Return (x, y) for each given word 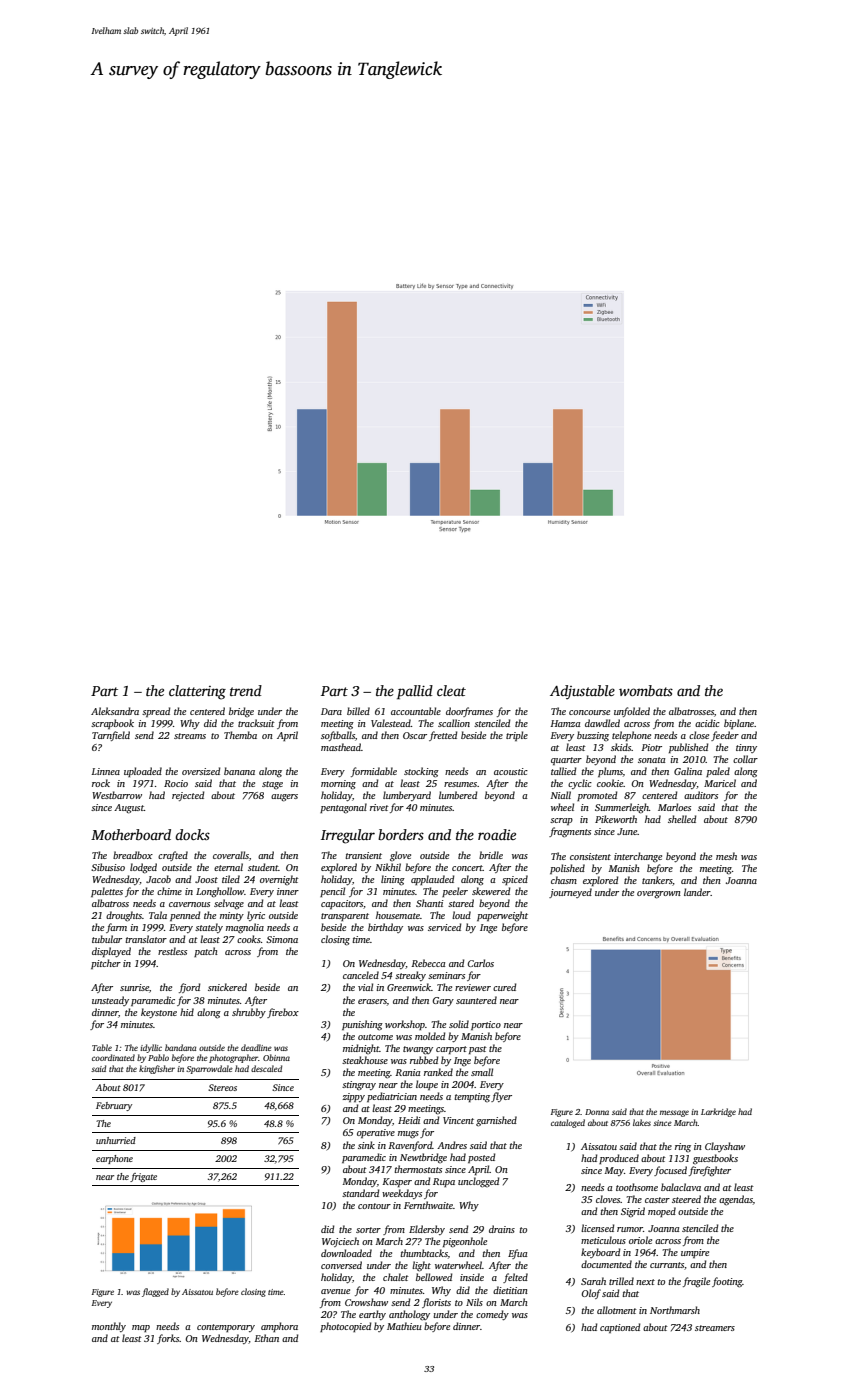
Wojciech (340, 1242)
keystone (159, 1013)
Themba (240, 735)
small (482, 1072)
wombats (646, 690)
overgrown (659, 895)
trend (246, 690)
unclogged (478, 1182)
